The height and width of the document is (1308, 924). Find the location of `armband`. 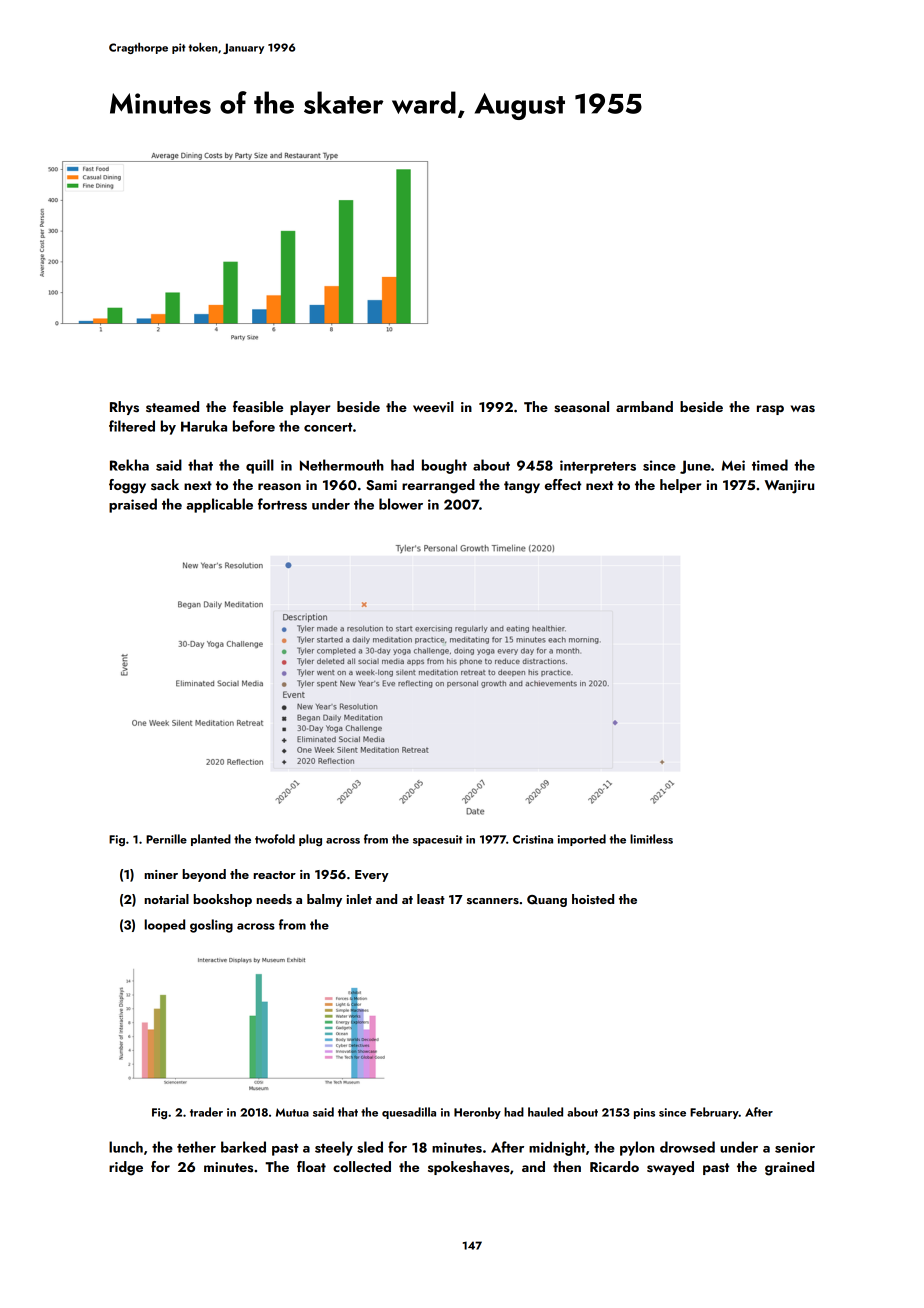

armband is located at coordinates (644, 406).
